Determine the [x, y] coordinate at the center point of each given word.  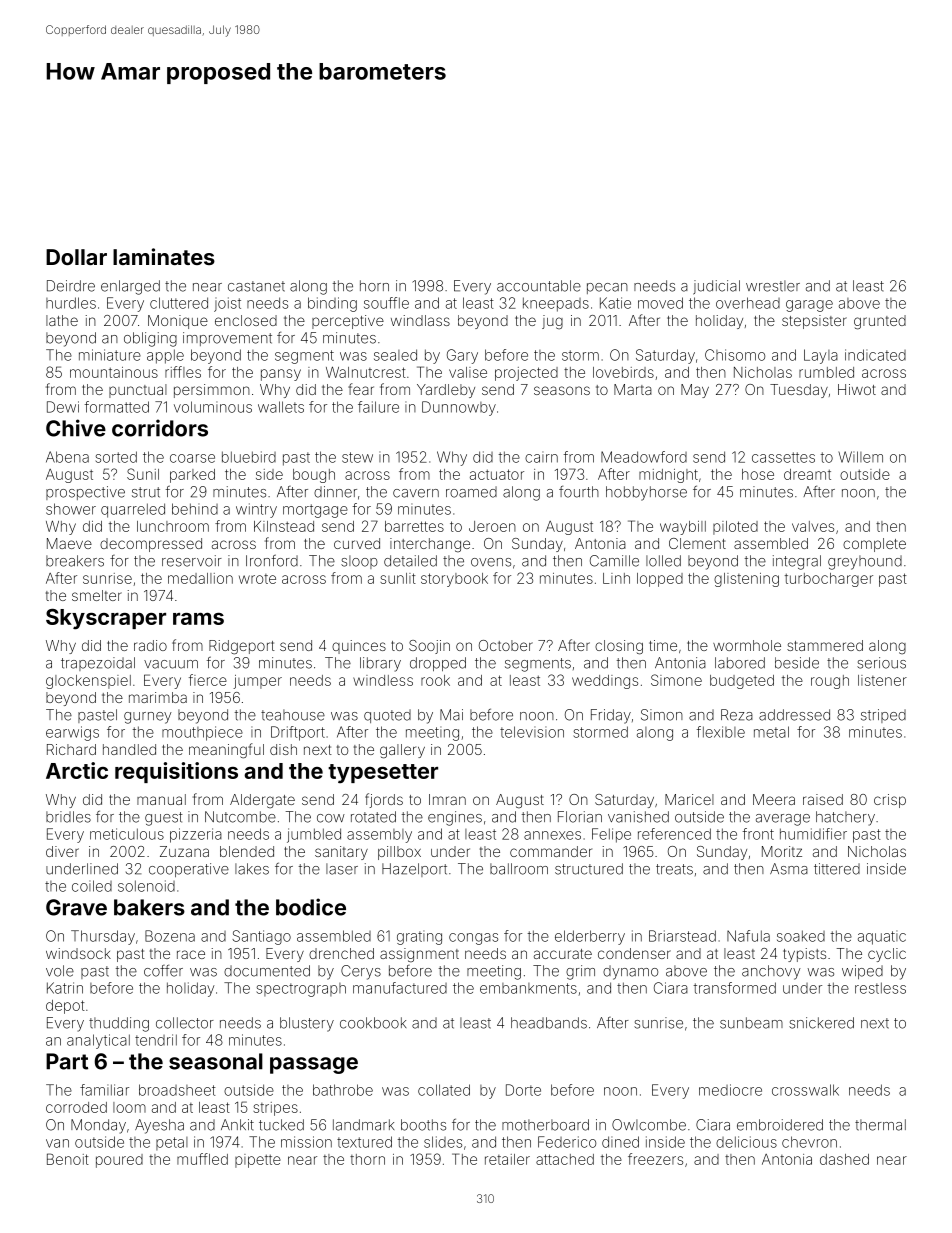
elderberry [590, 937]
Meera [774, 799]
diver [62, 851]
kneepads [556, 304]
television [532, 732]
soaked [801, 936]
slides [443, 1142]
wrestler [773, 286]
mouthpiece [202, 733]
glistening [746, 580]
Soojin [429, 647]
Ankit [237, 1125]
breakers [75, 561]
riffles [183, 372]
